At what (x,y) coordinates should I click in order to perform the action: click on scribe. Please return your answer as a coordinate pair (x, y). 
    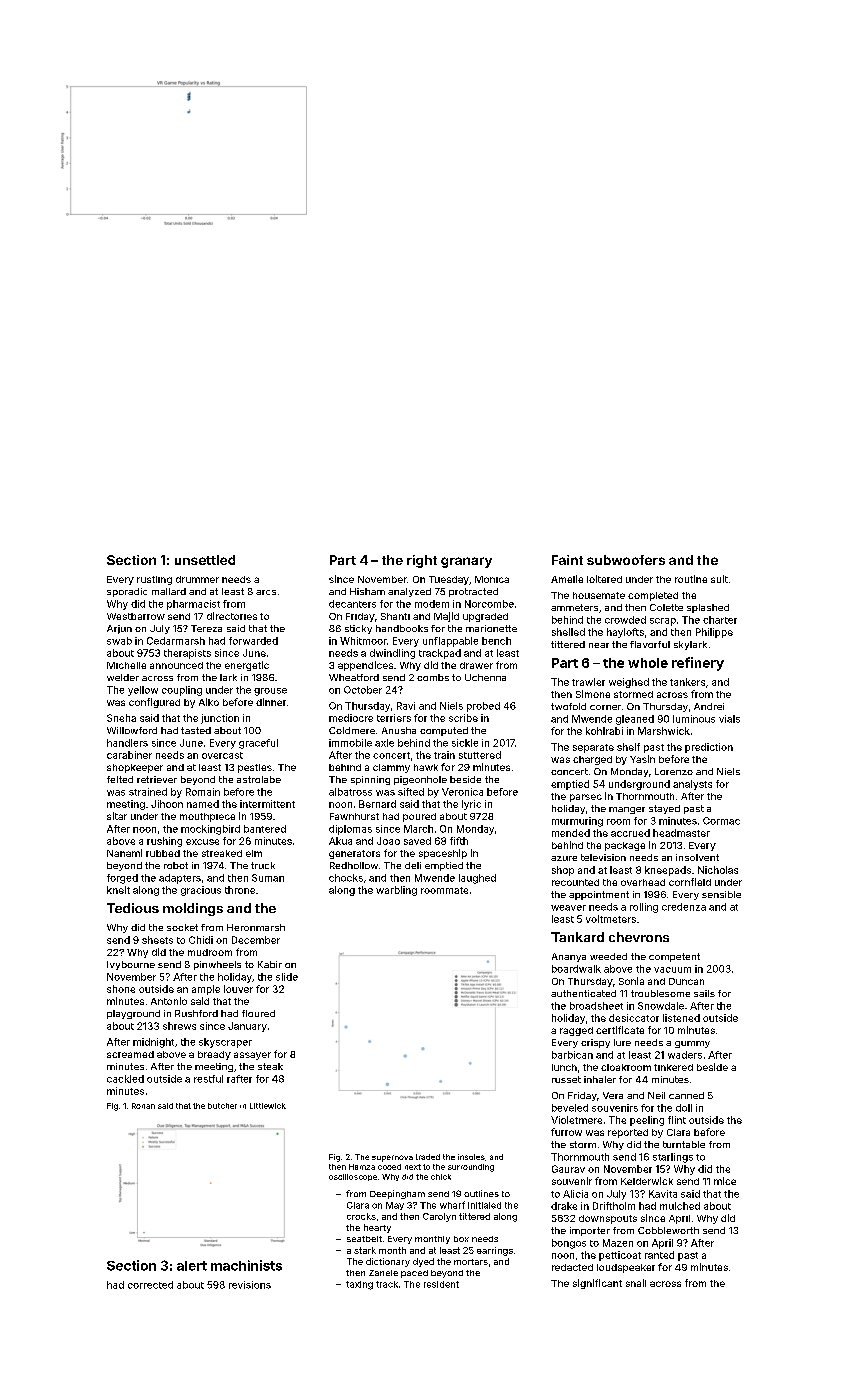
    Looking at the image, I should click on (463, 718).
